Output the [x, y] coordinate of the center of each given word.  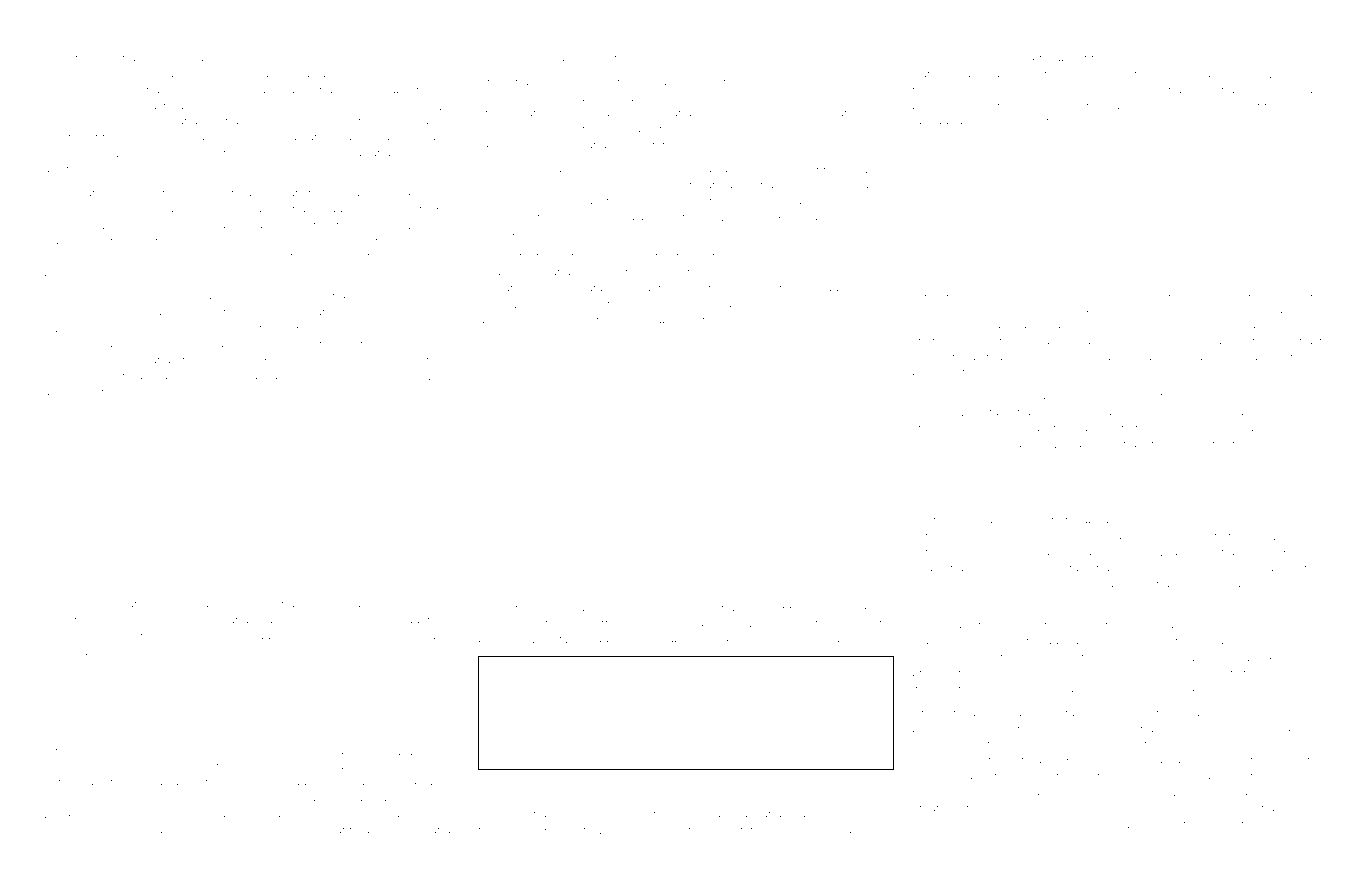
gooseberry [288, 831]
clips [924, 445]
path [923, 373]
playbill [1217, 642]
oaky [1202, 358]
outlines [79, 153]
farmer [361, 240]
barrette [1226, 520]
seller [126, 751]
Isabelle [932, 657]
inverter [64, 328]
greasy [649, 60]
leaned [714, 185]
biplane [378, 605]
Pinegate [1107, 75]
